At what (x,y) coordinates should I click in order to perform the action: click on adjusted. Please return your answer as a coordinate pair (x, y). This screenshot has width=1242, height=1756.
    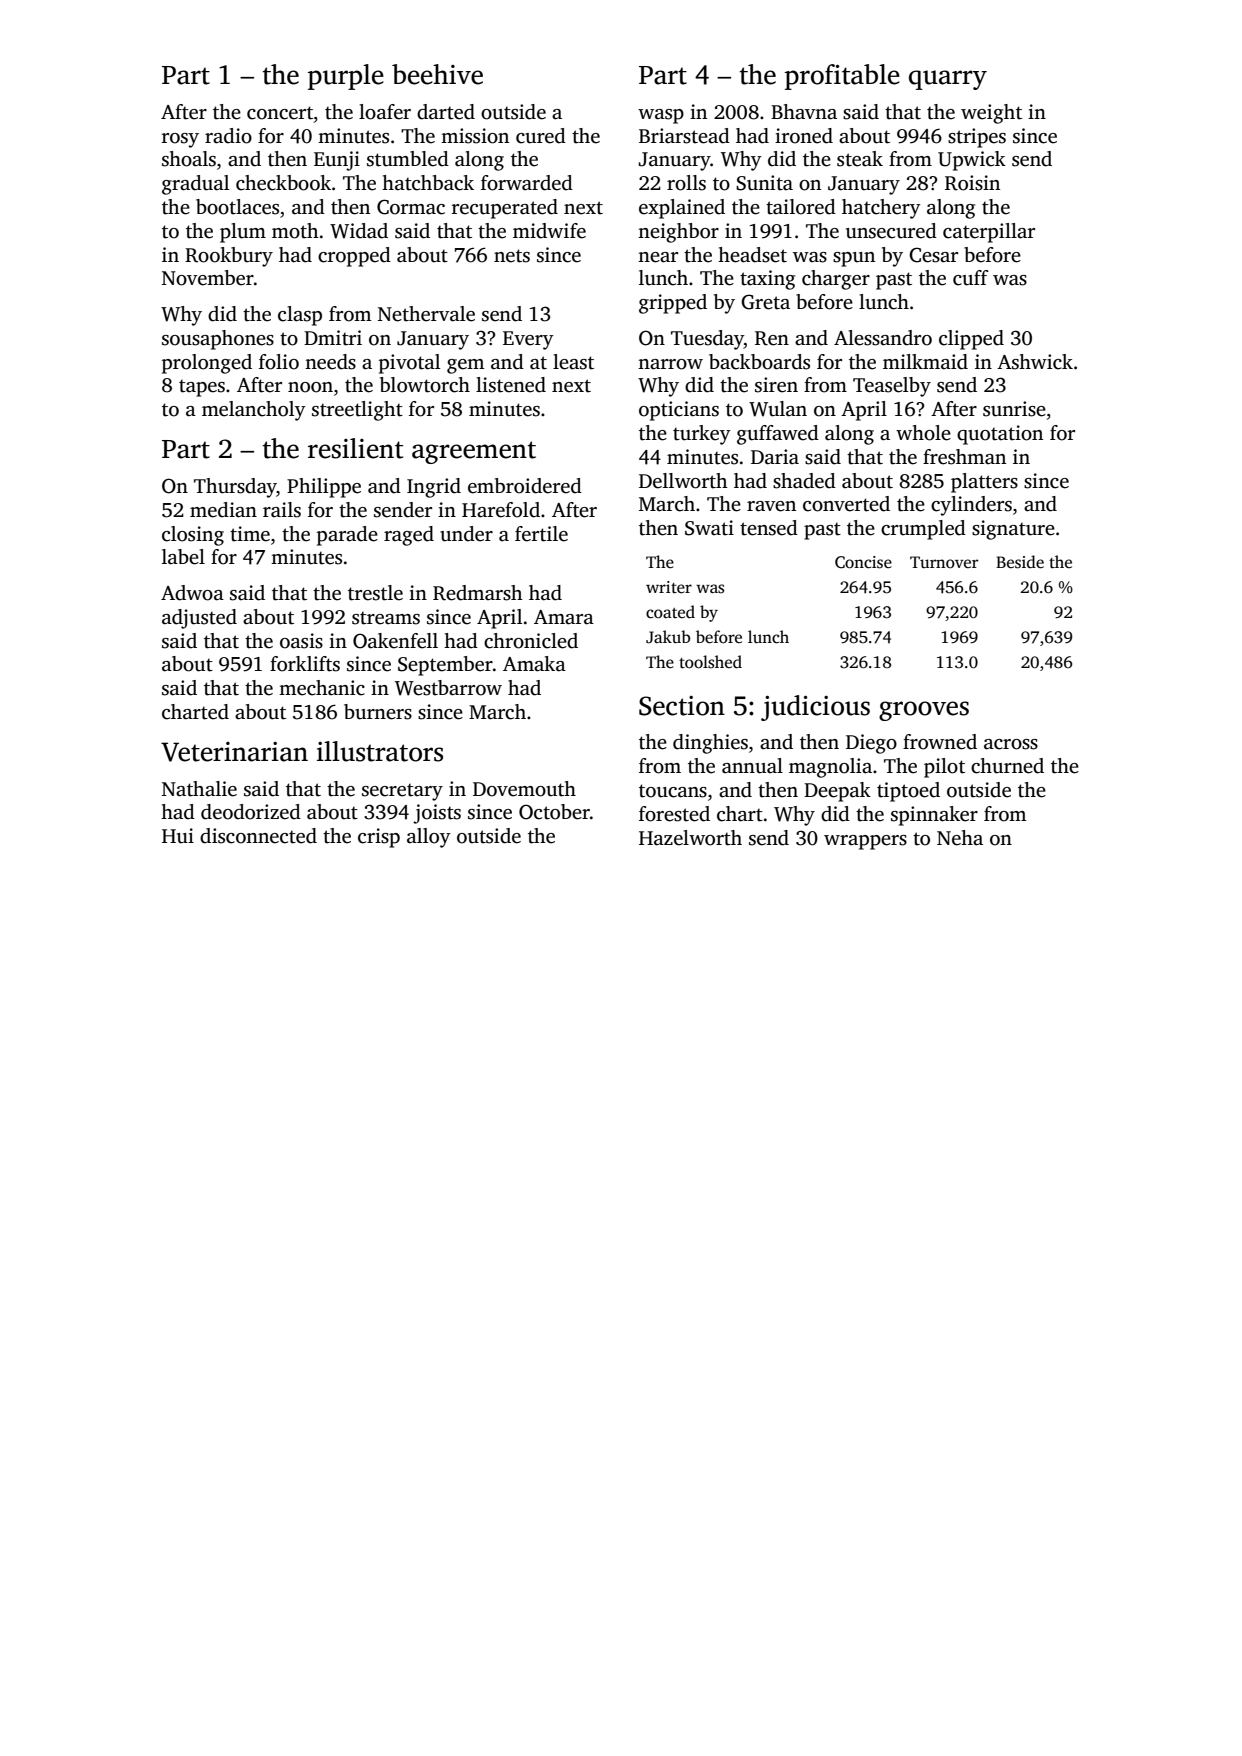
    Looking at the image, I should click on (199, 619).
